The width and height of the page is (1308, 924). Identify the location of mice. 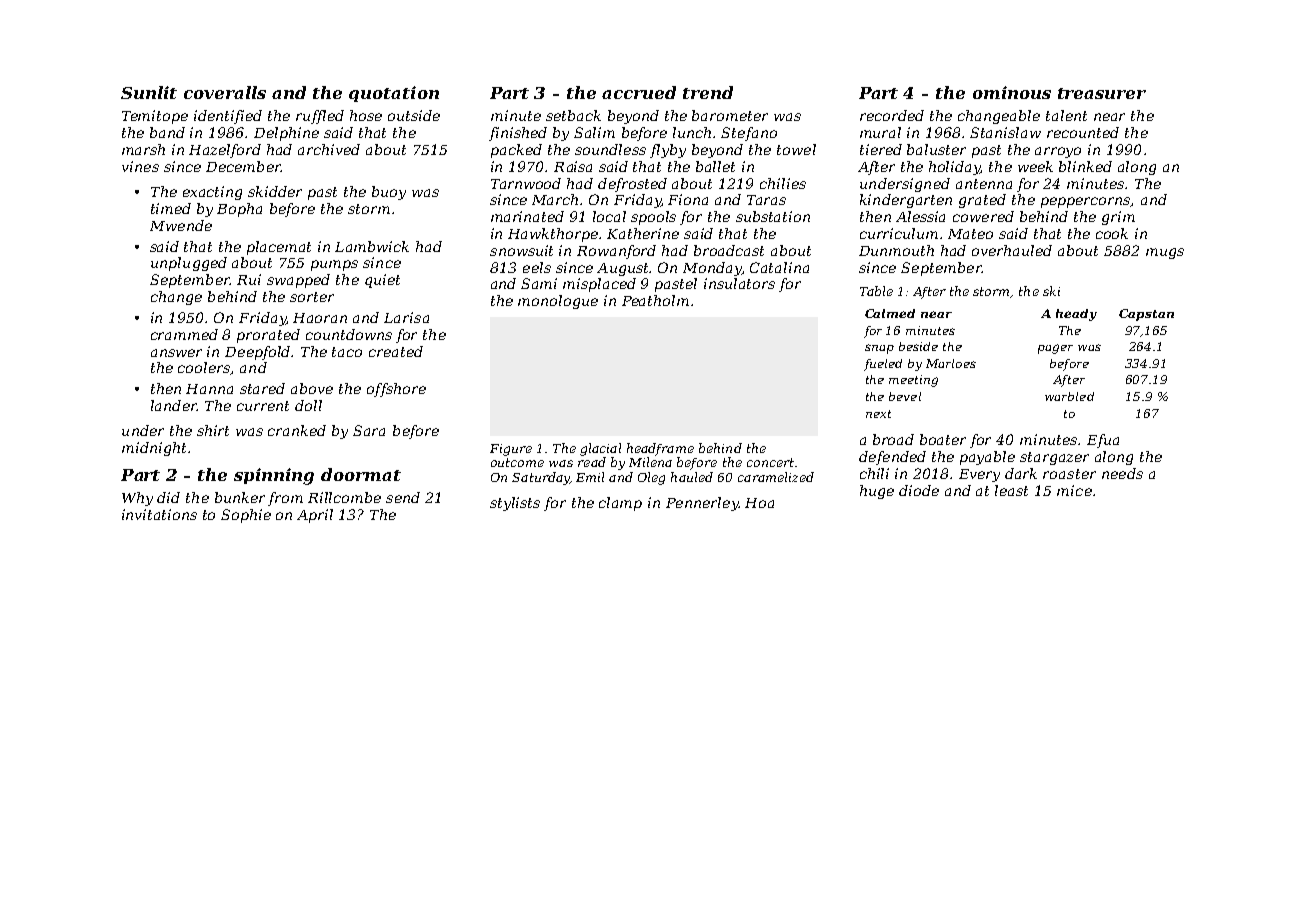
(1074, 490).
